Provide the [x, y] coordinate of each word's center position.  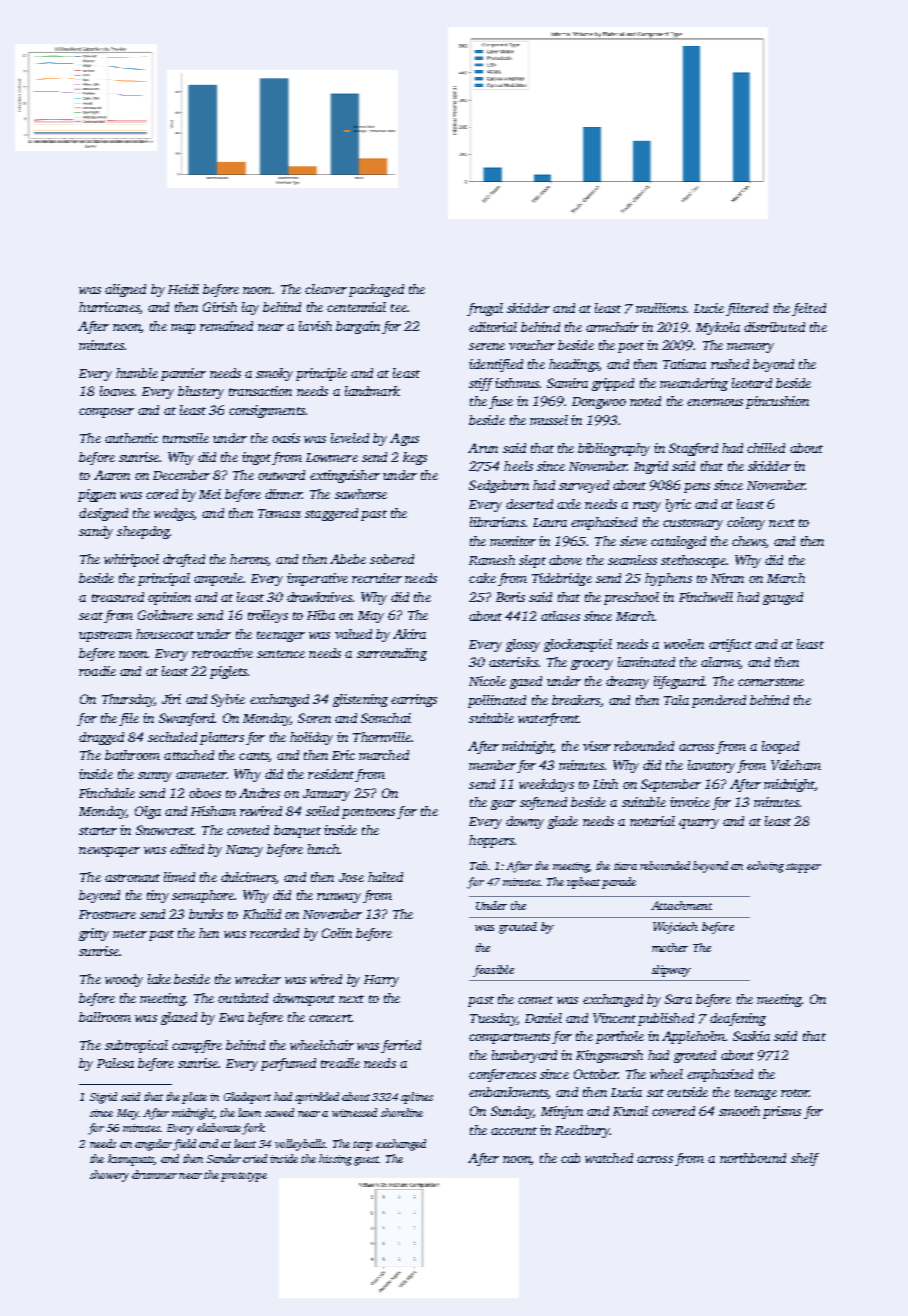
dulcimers [248, 878]
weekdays [546, 785]
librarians [497, 522]
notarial [652, 821]
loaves [117, 391]
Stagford [693, 449]
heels [518, 466]
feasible [493, 971]
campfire [197, 1046]
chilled [766, 448]
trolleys [268, 616]
